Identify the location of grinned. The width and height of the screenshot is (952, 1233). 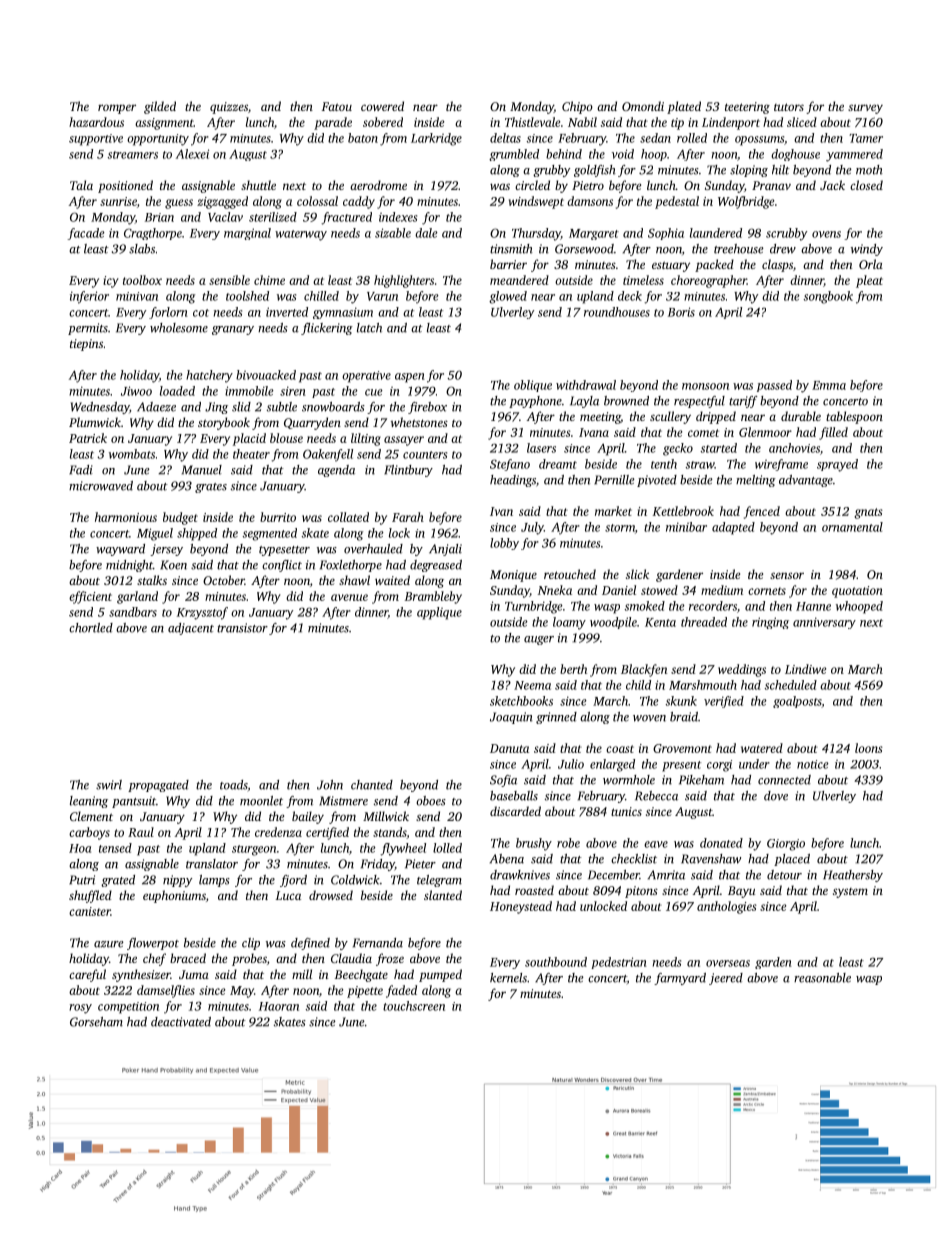
(556, 718).
